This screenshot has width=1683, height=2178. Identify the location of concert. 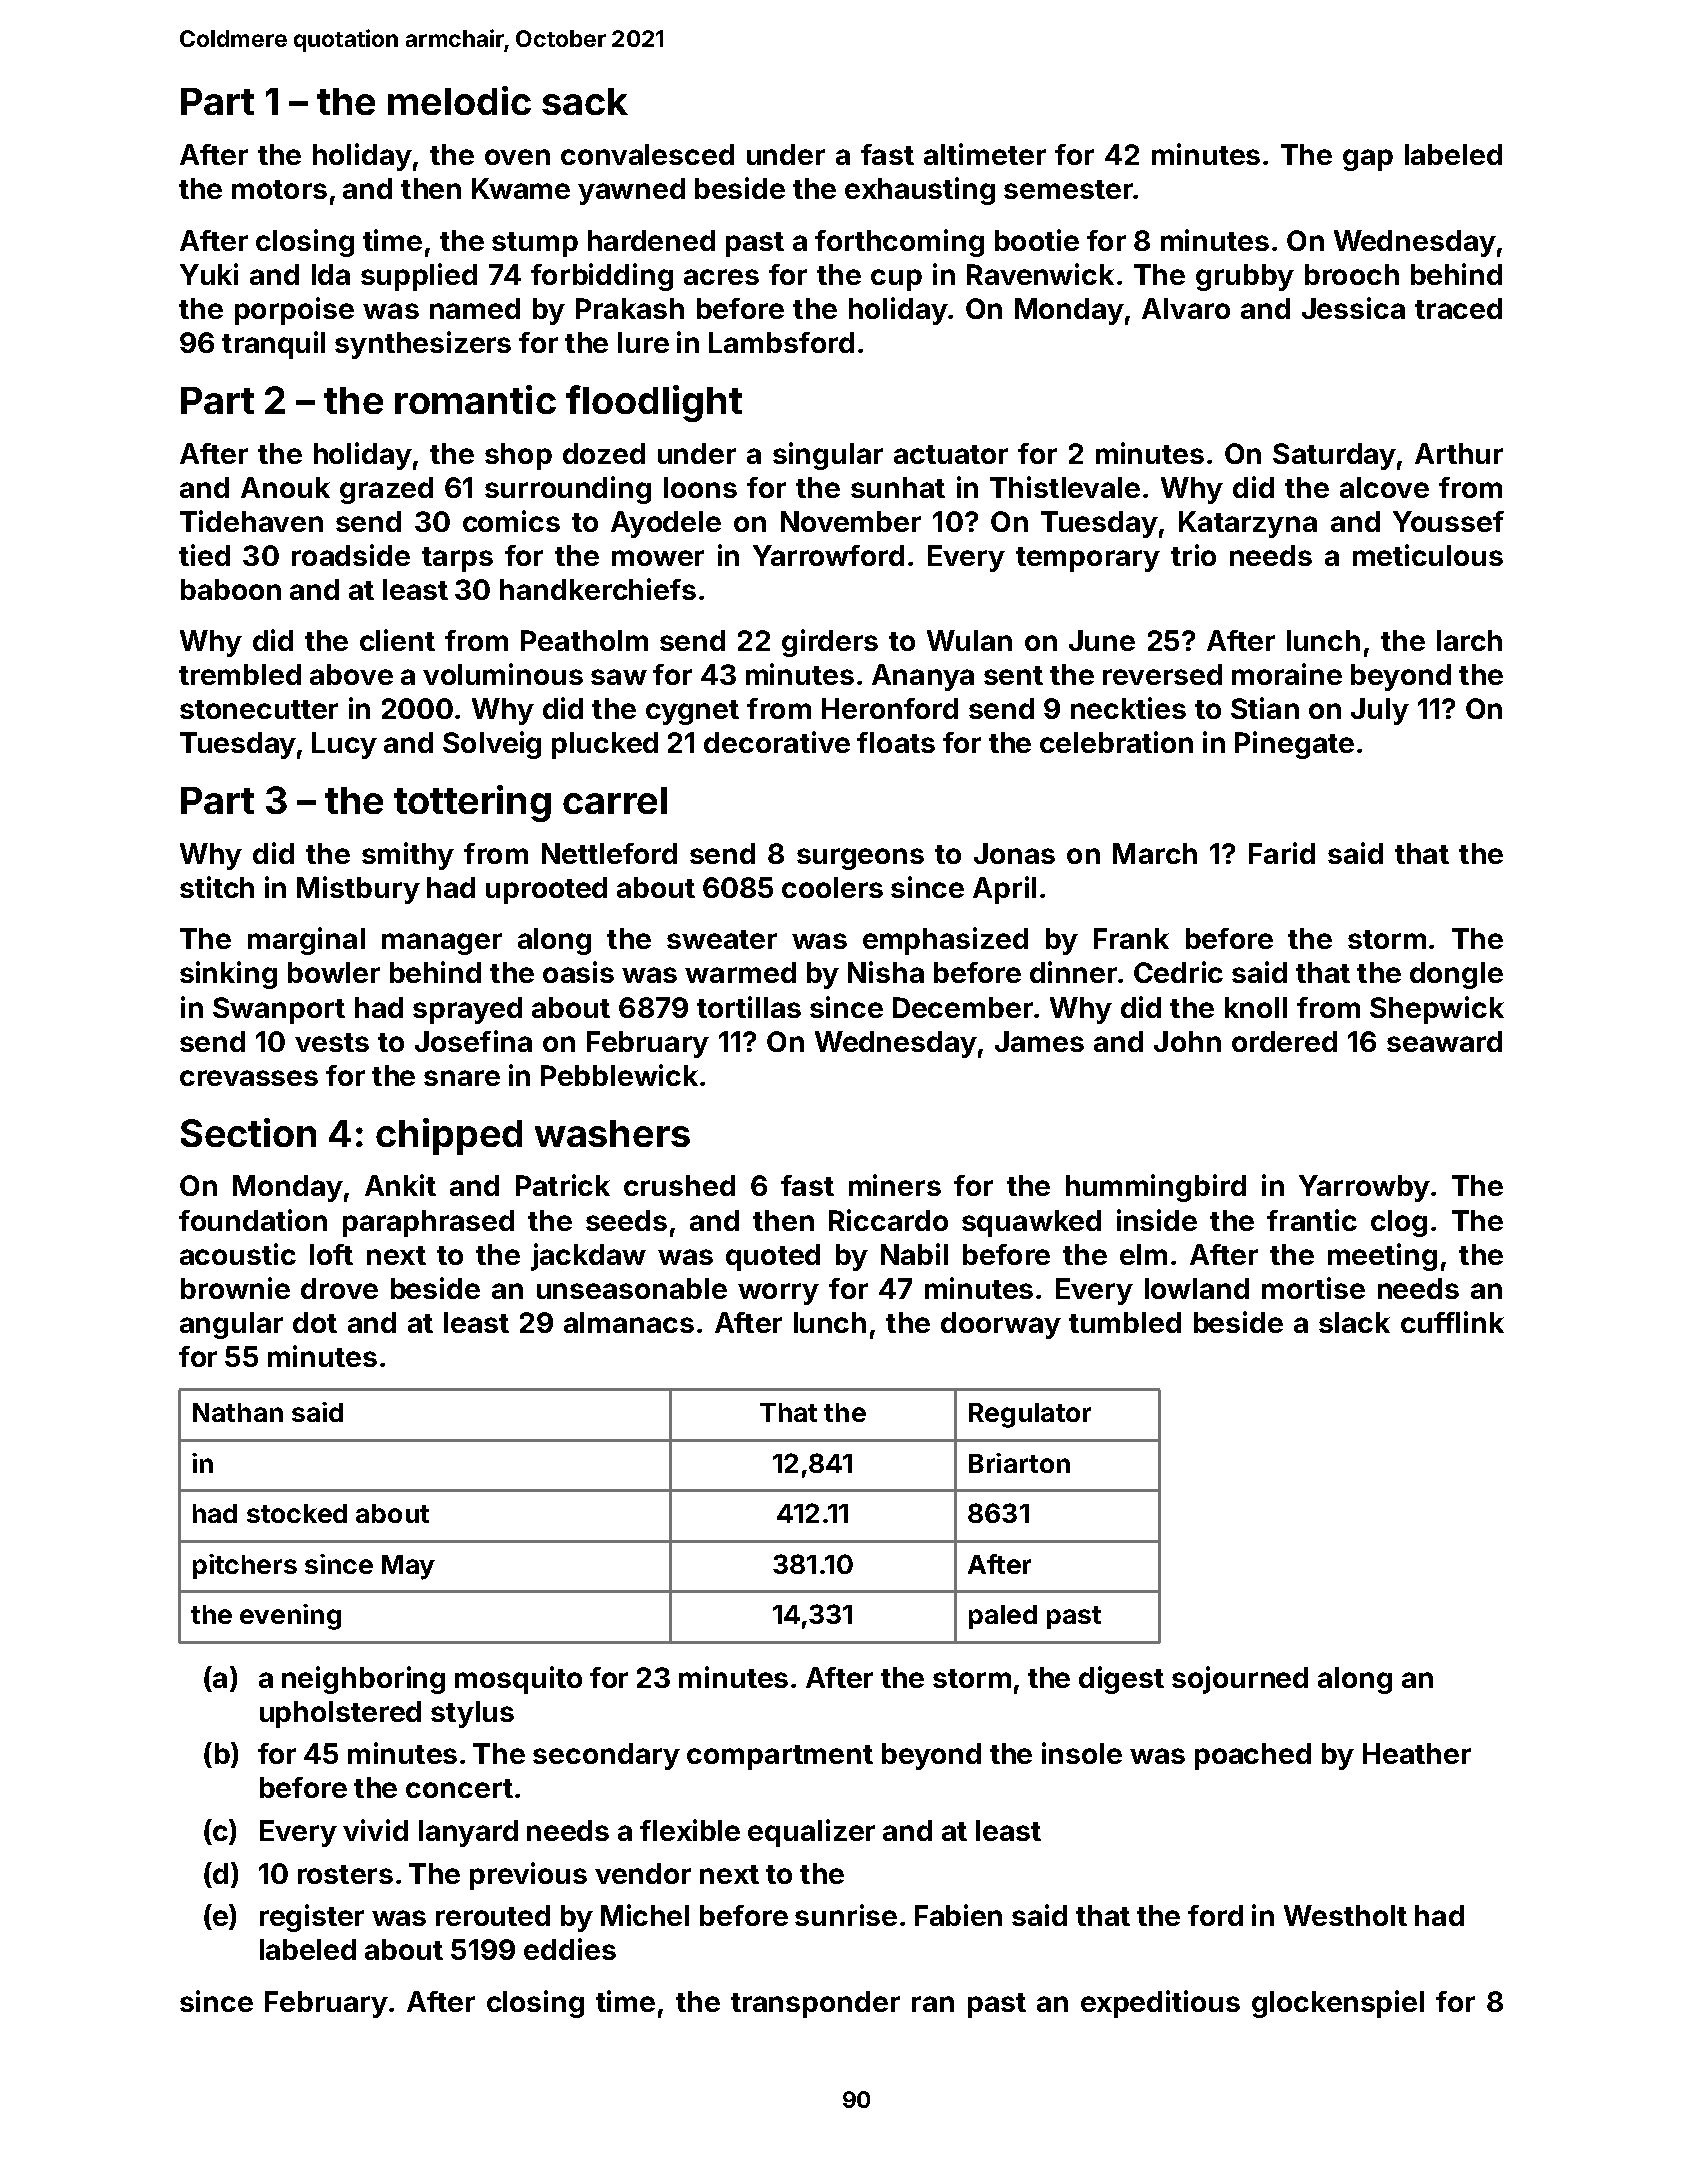
(459, 1788).
